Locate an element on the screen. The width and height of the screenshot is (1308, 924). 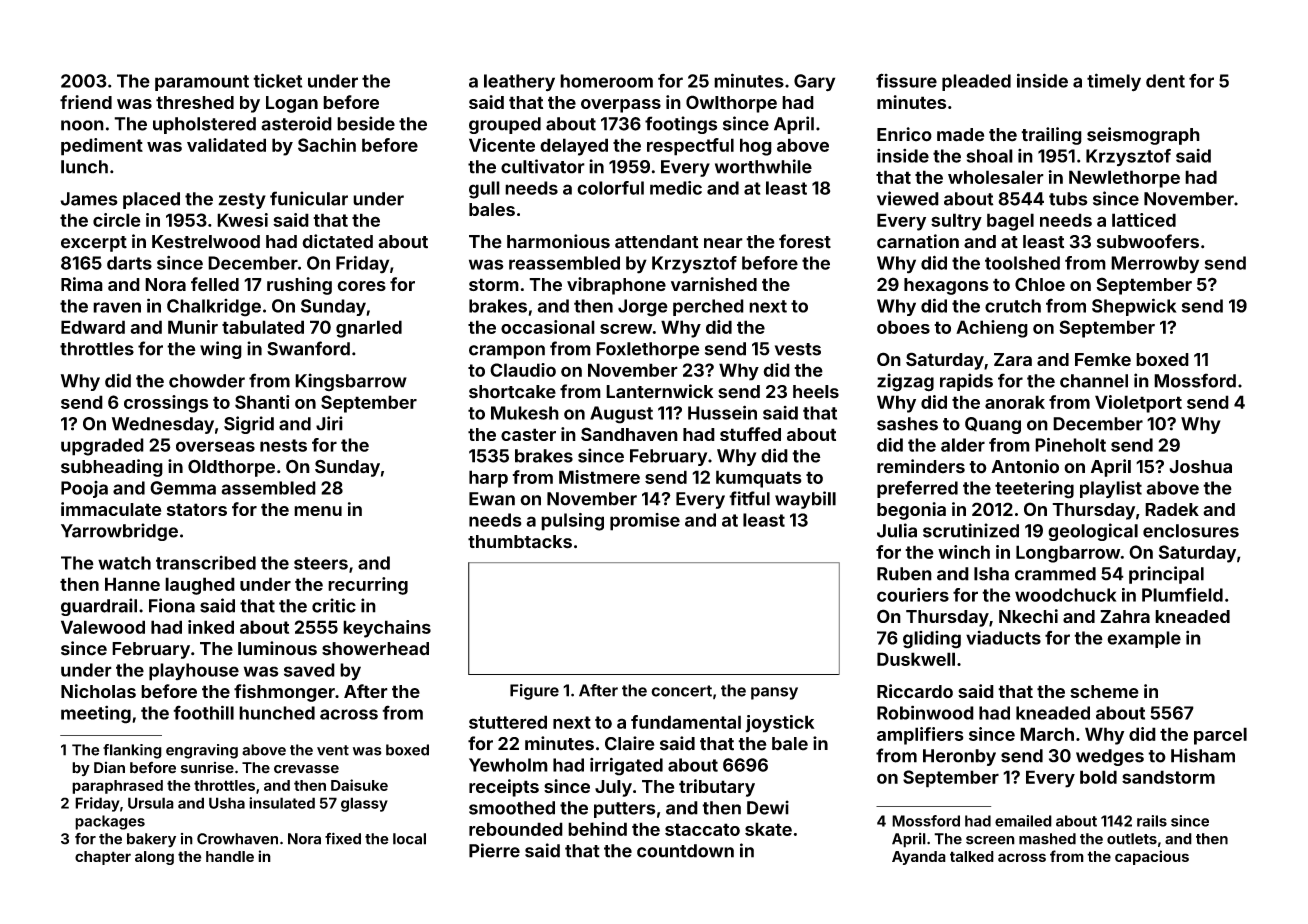
dent is located at coordinates (1165, 81).
